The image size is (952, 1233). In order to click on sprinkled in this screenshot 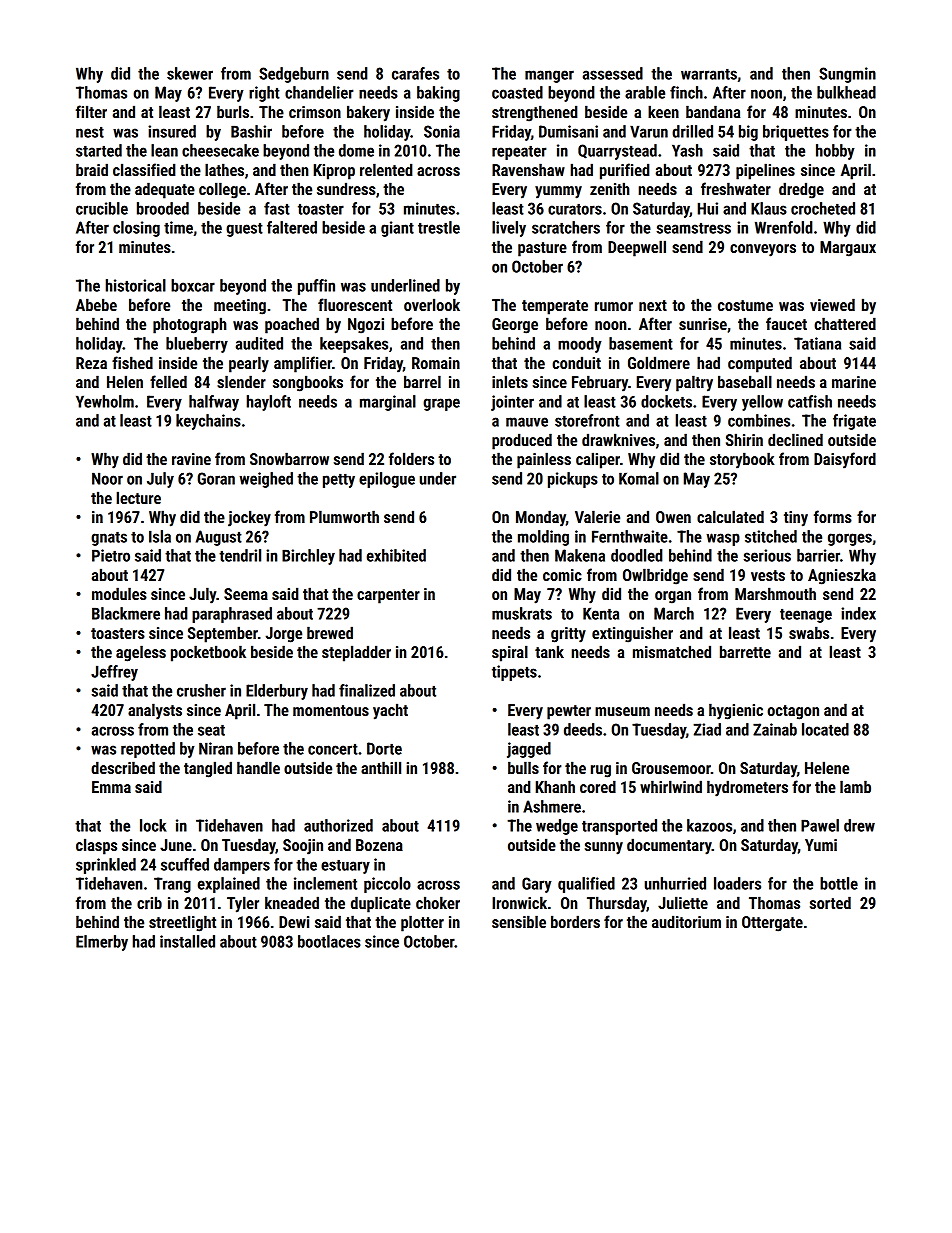, I will do `click(106, 866)`.
